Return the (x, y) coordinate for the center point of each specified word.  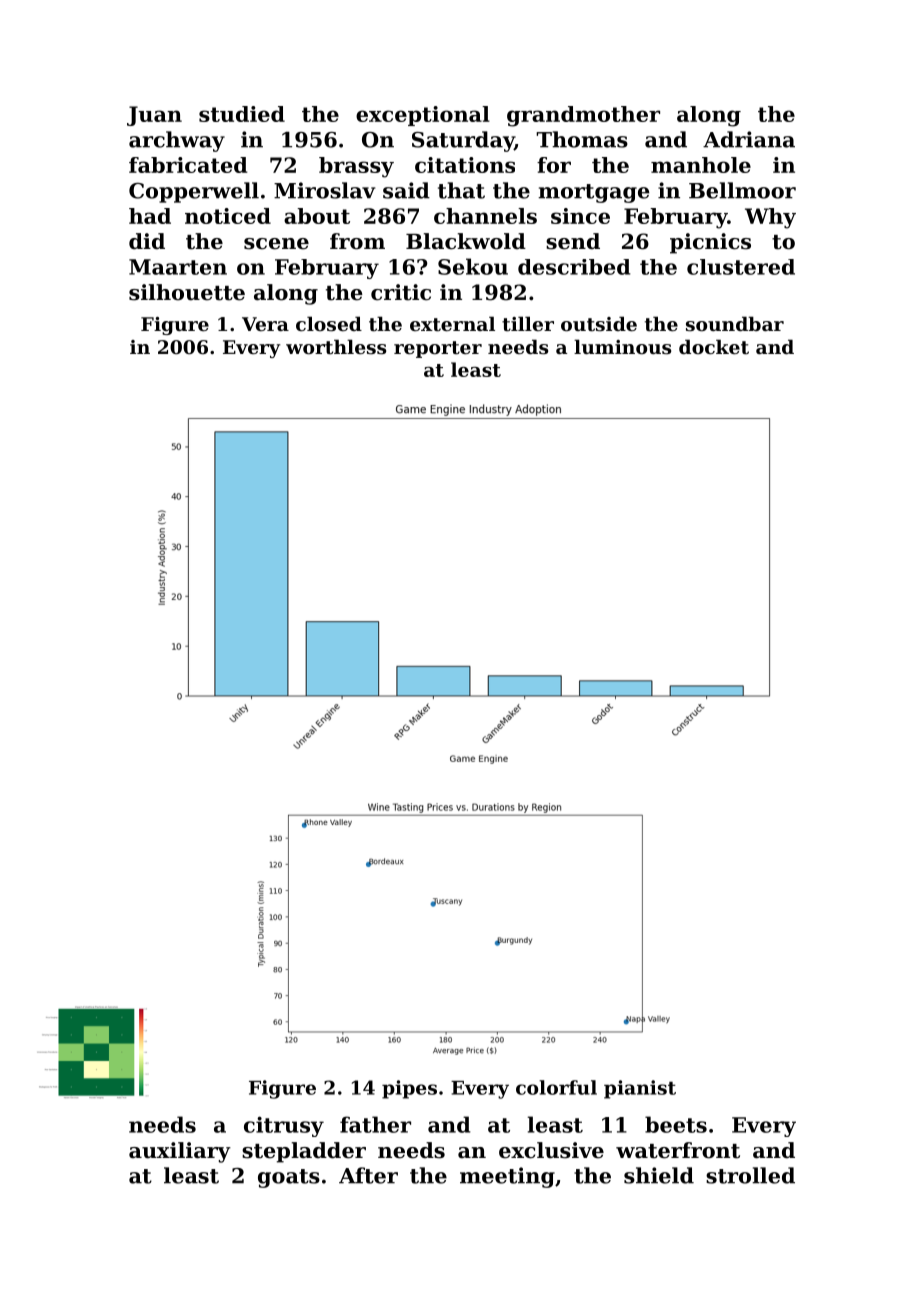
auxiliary (180, 1152)
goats (289, 1178)
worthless (336, 347)
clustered (741, 267)
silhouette (187, 292)
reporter (438, 349)
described (574, 267)
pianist (640, 1089)
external (452, 324)
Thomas (582, 139)
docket (714, 347)
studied (242, 114)
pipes (409, 1089)
